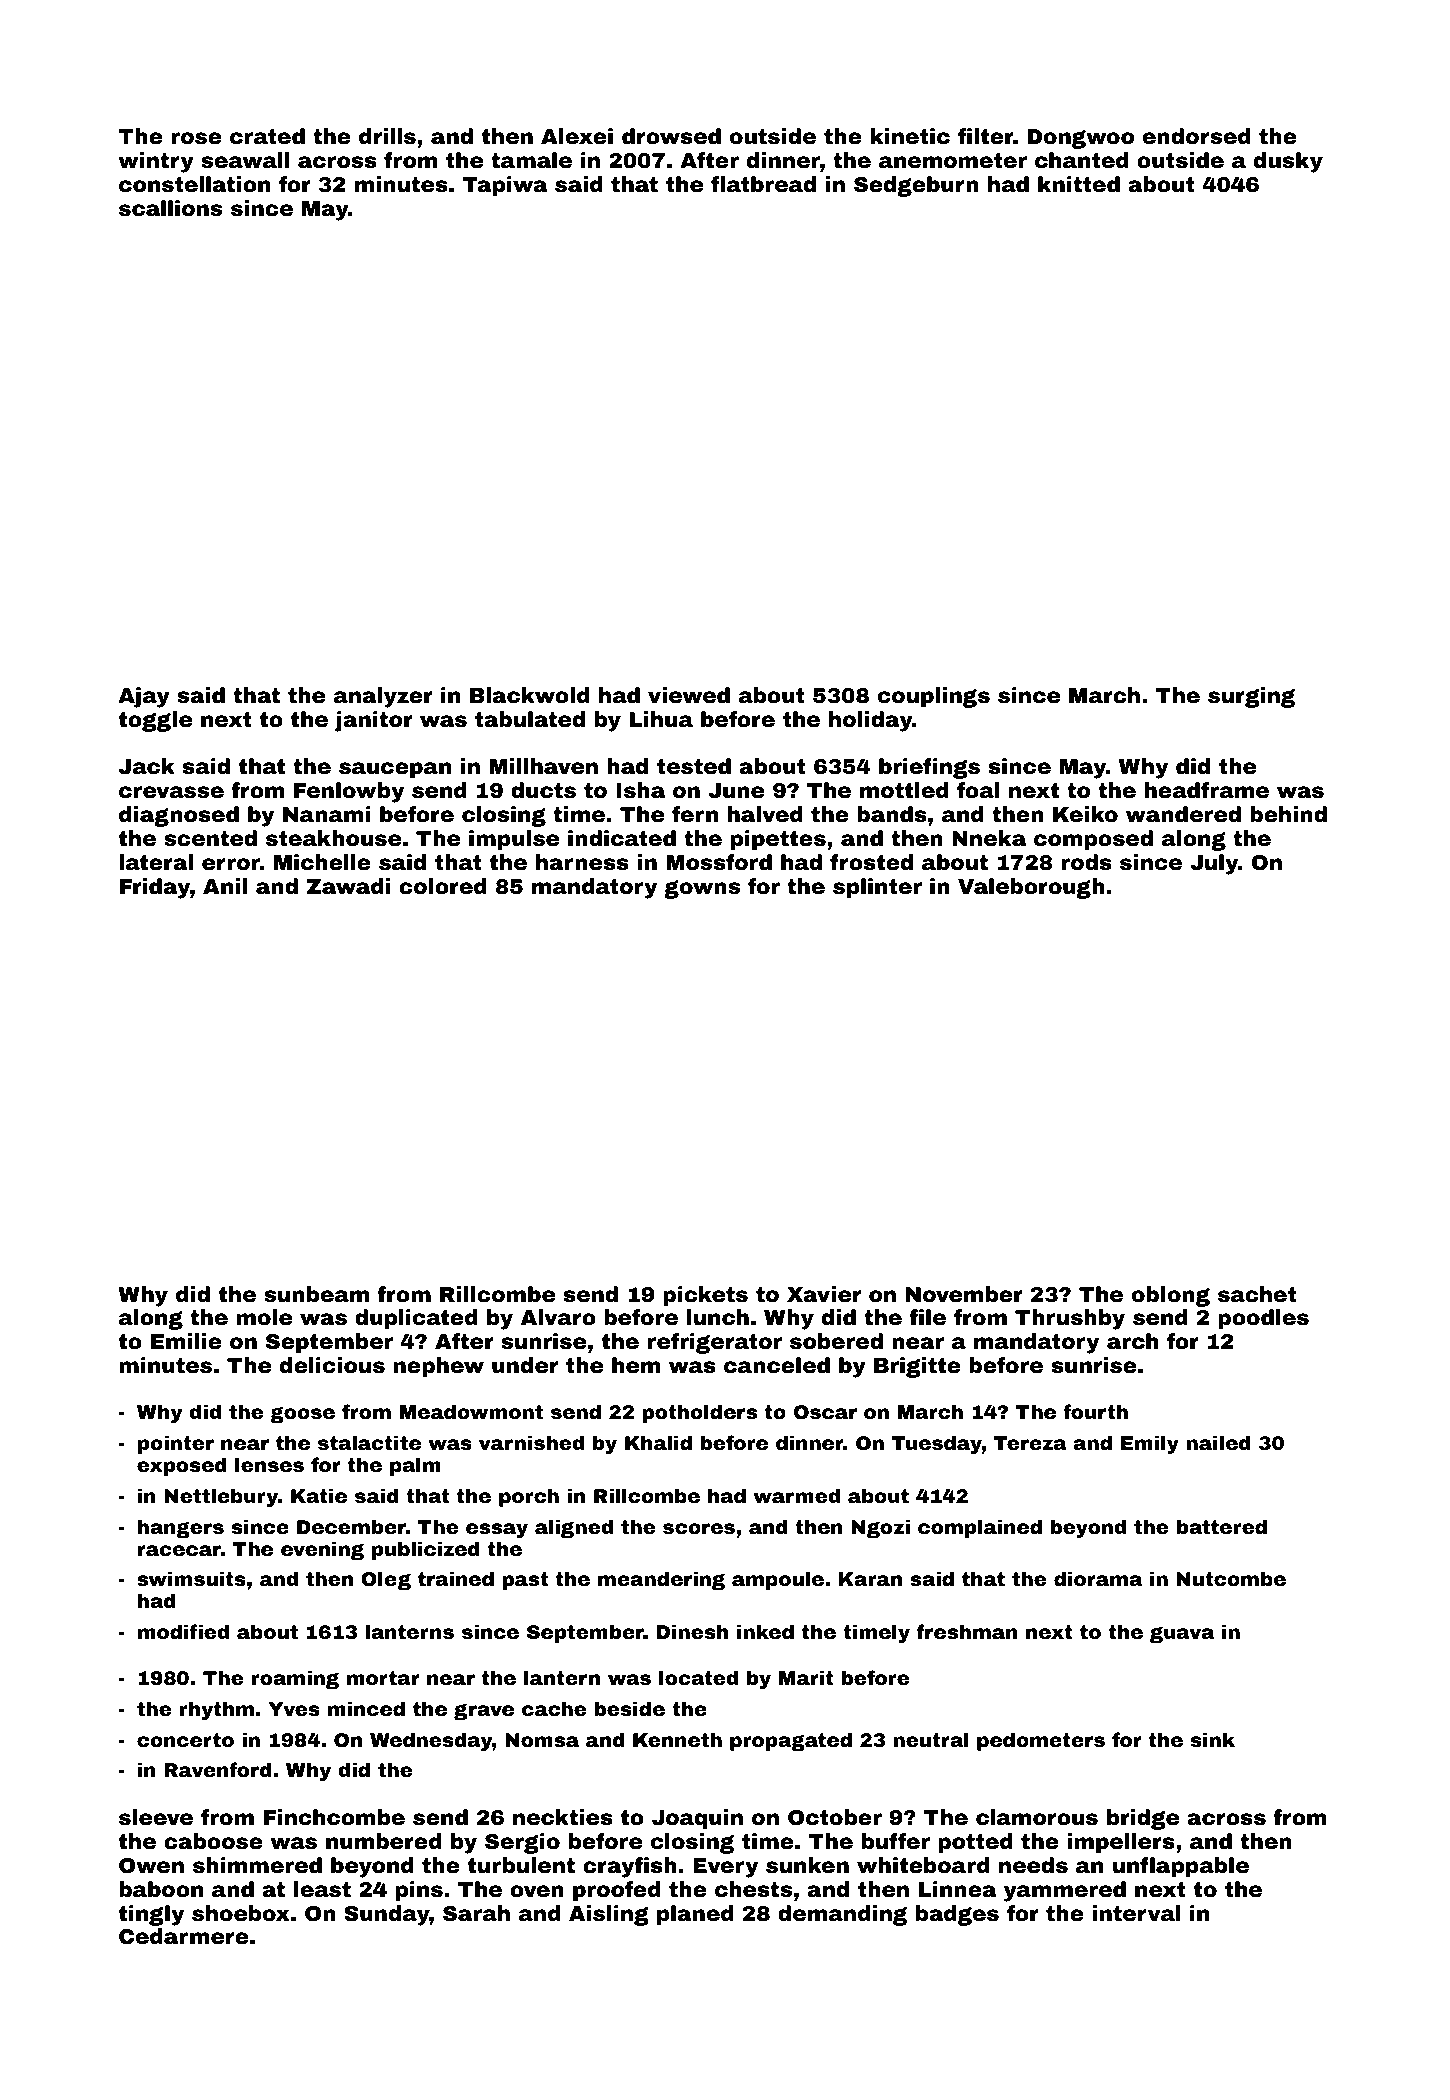 The width and height of the document is (1450, 2100). Describe the element at coordinates (484, 1711) in the document. I see `grave` at that location.
